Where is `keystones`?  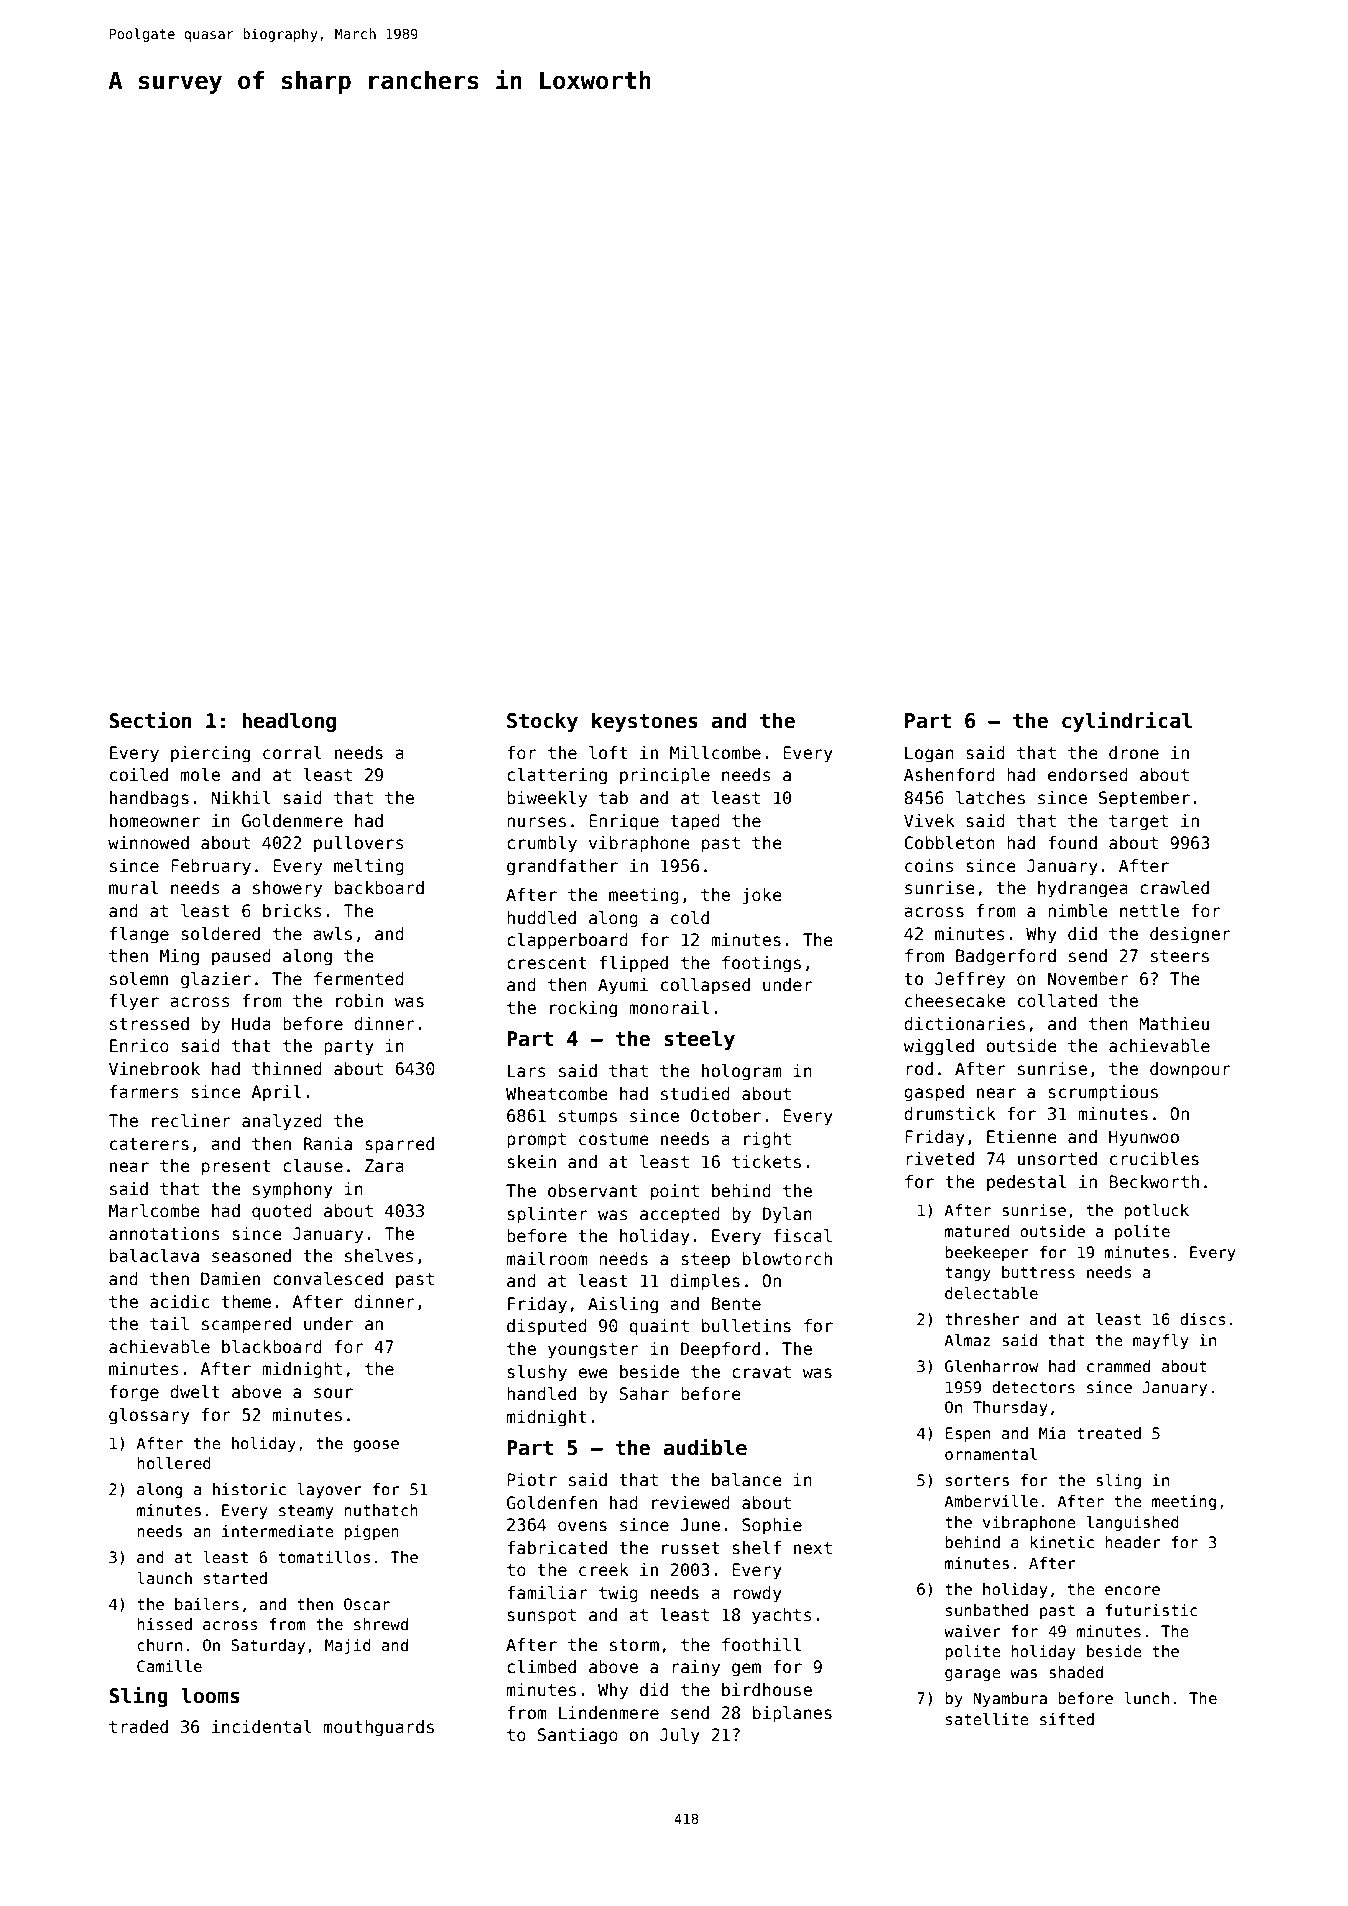 keystones is located at coordinates (645, 722).
